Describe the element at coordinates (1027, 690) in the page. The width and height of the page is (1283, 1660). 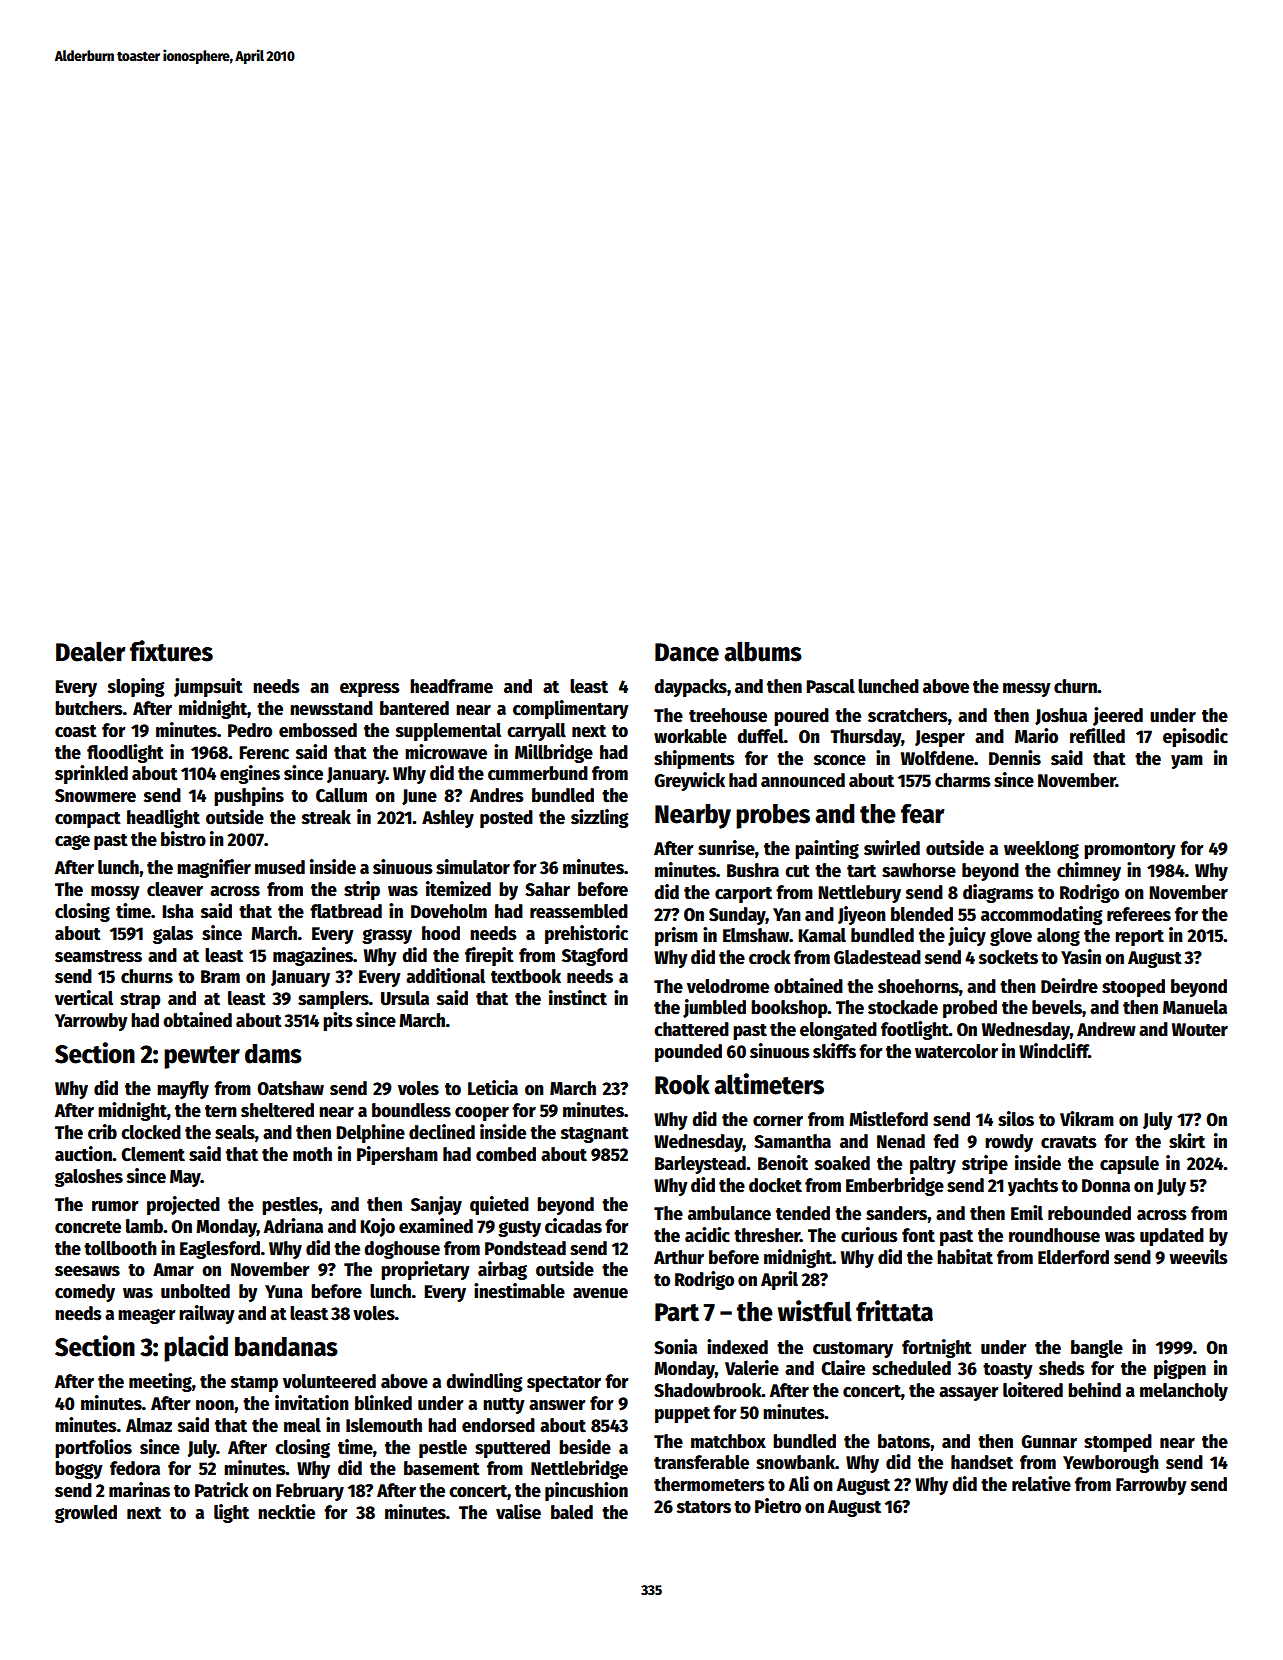
I see `messy` at that location.
